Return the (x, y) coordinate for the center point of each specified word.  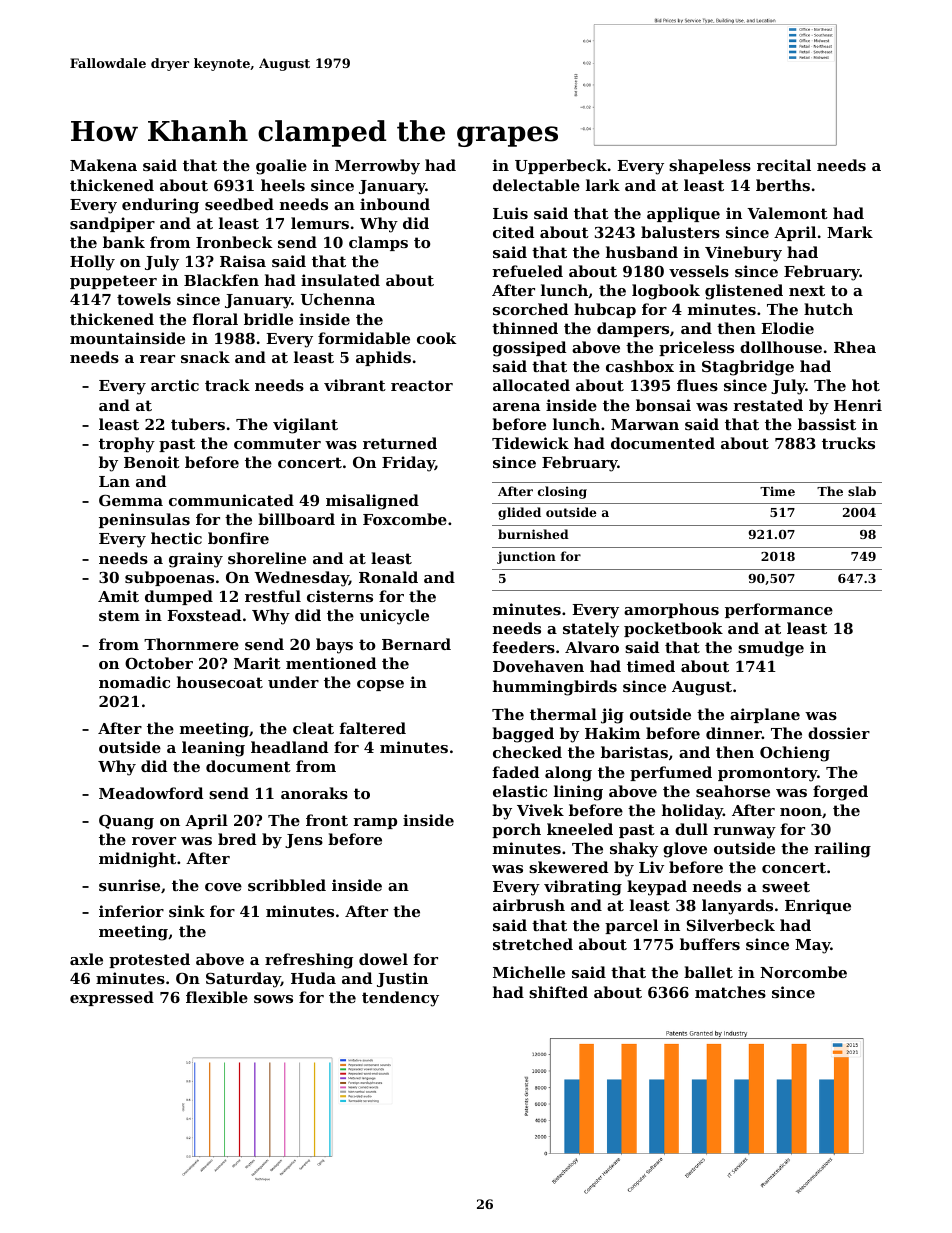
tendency (400, 999)
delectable (536, 185)
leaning (213, 749)
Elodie (787, 328)
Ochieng (795, 754)
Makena (103, 165)
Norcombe (803, 972)
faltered (373, 728)
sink (187, 911)
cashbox (640, 366)
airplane (765, 715)
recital (784, 165)
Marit (257, 663)
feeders (524, 647)
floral (215, 319)
